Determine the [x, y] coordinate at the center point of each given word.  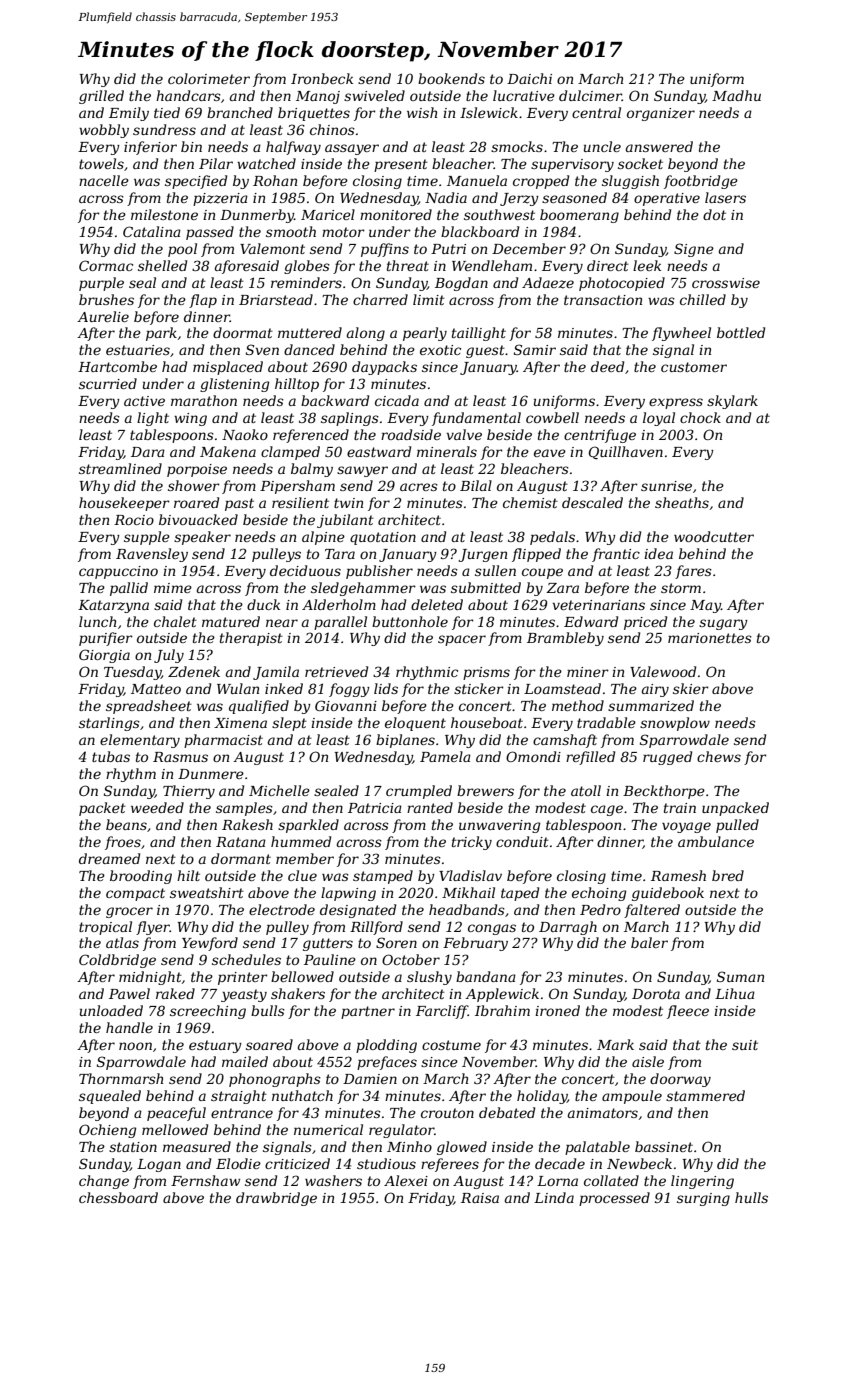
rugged [667, 758]
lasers [725, 197]
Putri [448, 249]
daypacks [384, 368]
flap [203, 301]
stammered [705, 1095]
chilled [703, 299]
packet [102, 809]
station [133, 1147]
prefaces [387, 1063]
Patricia [375, 808]
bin [191, 146]
